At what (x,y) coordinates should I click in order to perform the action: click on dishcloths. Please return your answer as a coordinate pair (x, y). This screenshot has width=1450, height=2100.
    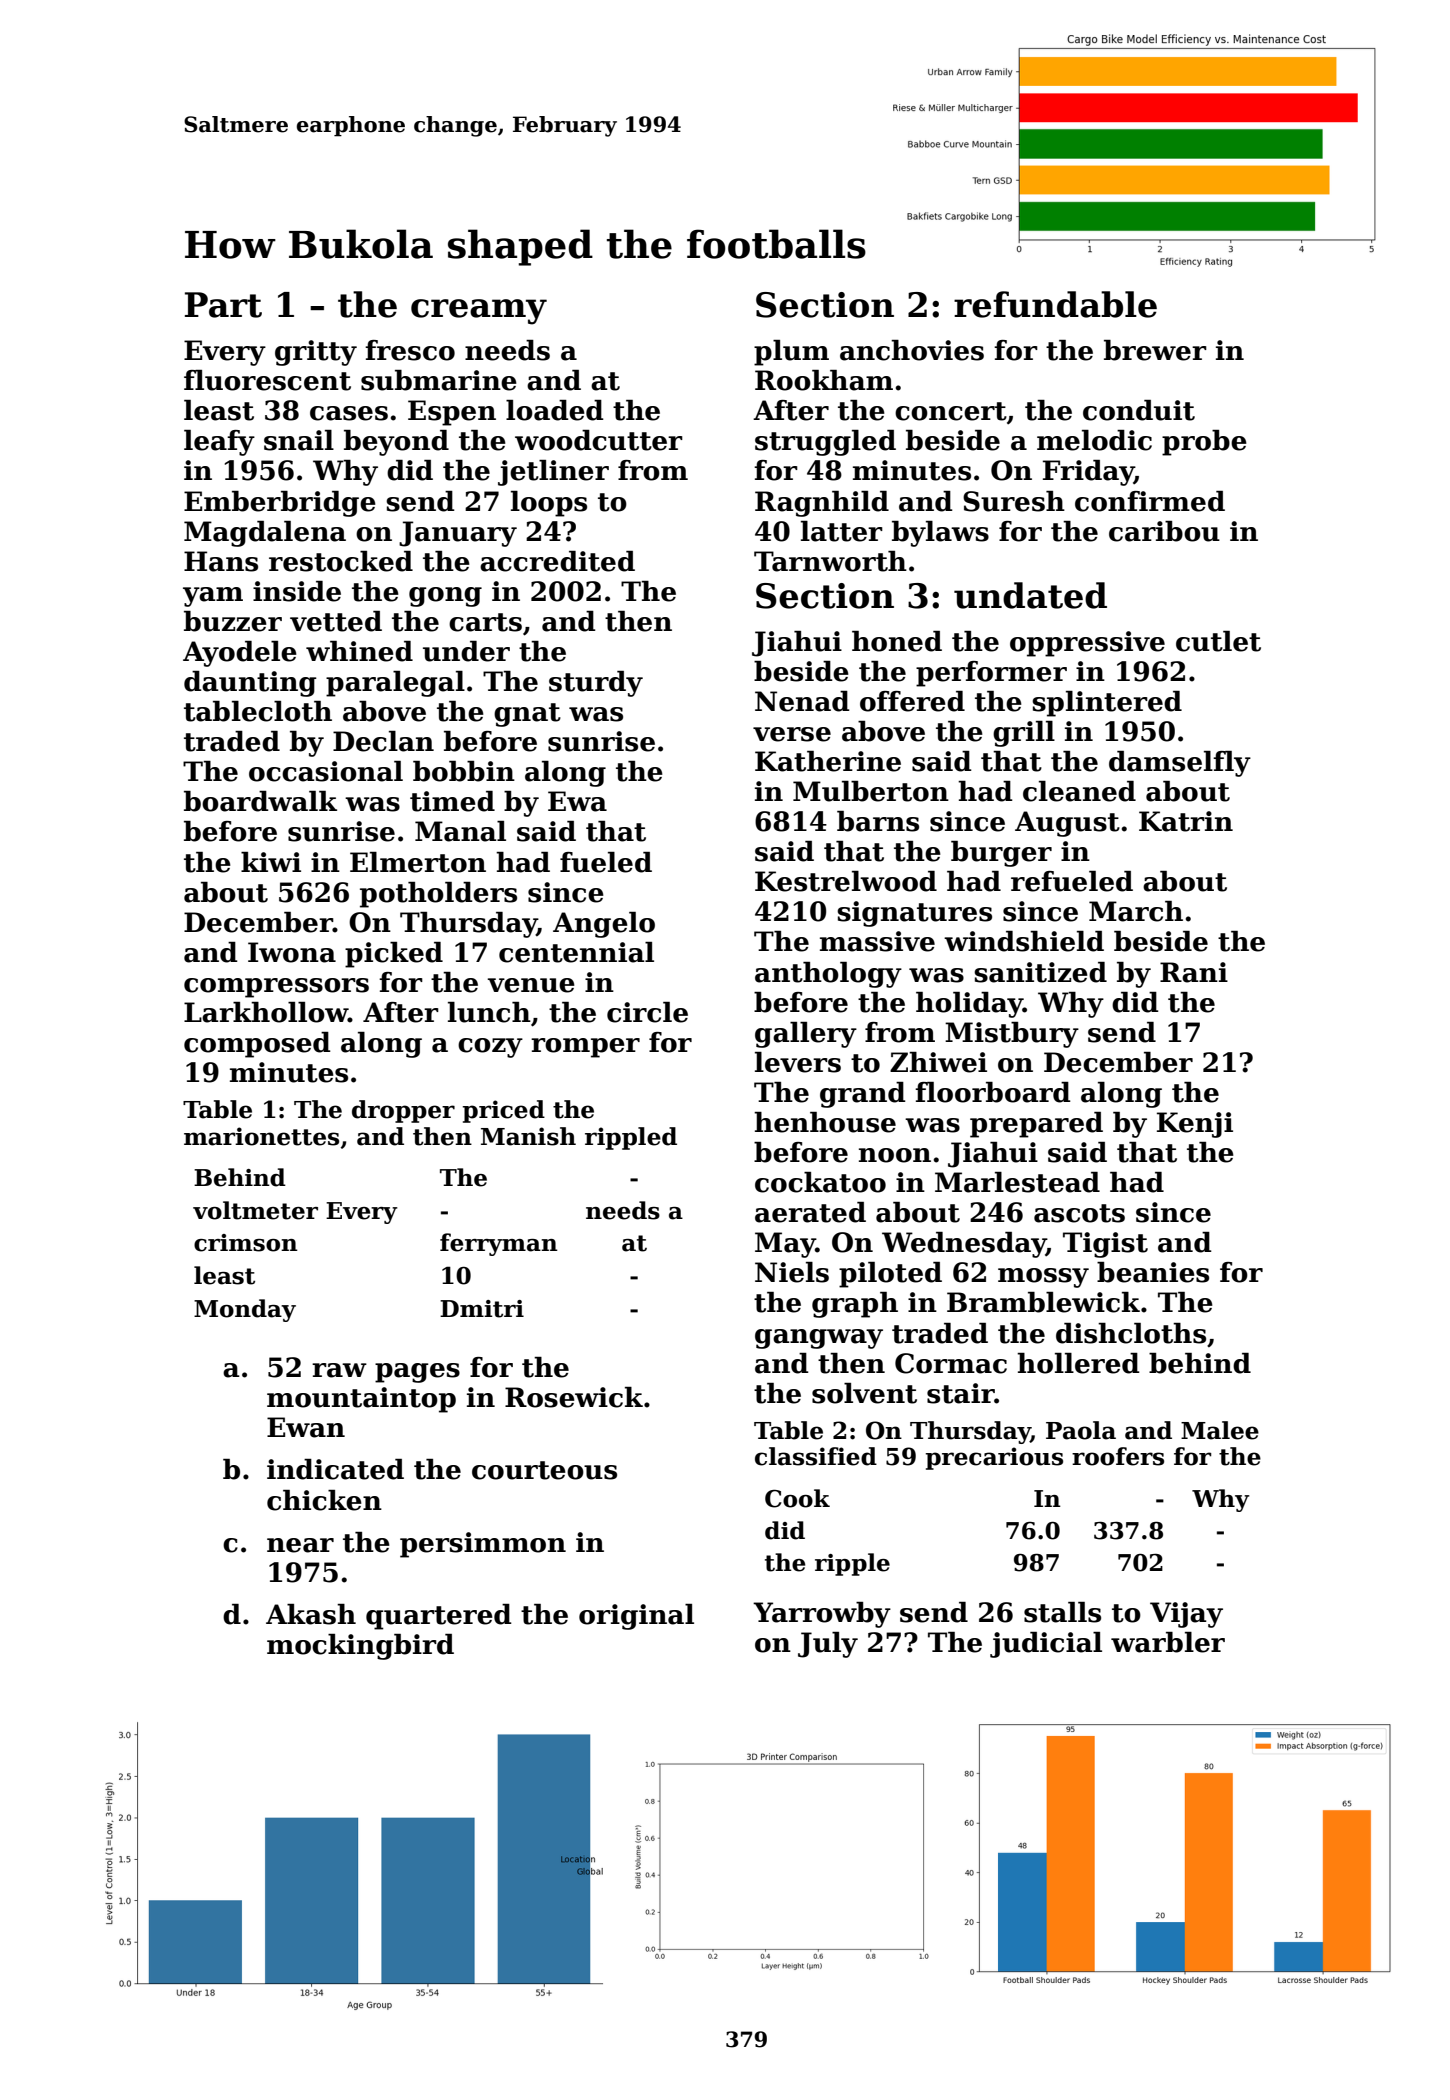
    Looking at the image, I should click on (1131, 1333).
